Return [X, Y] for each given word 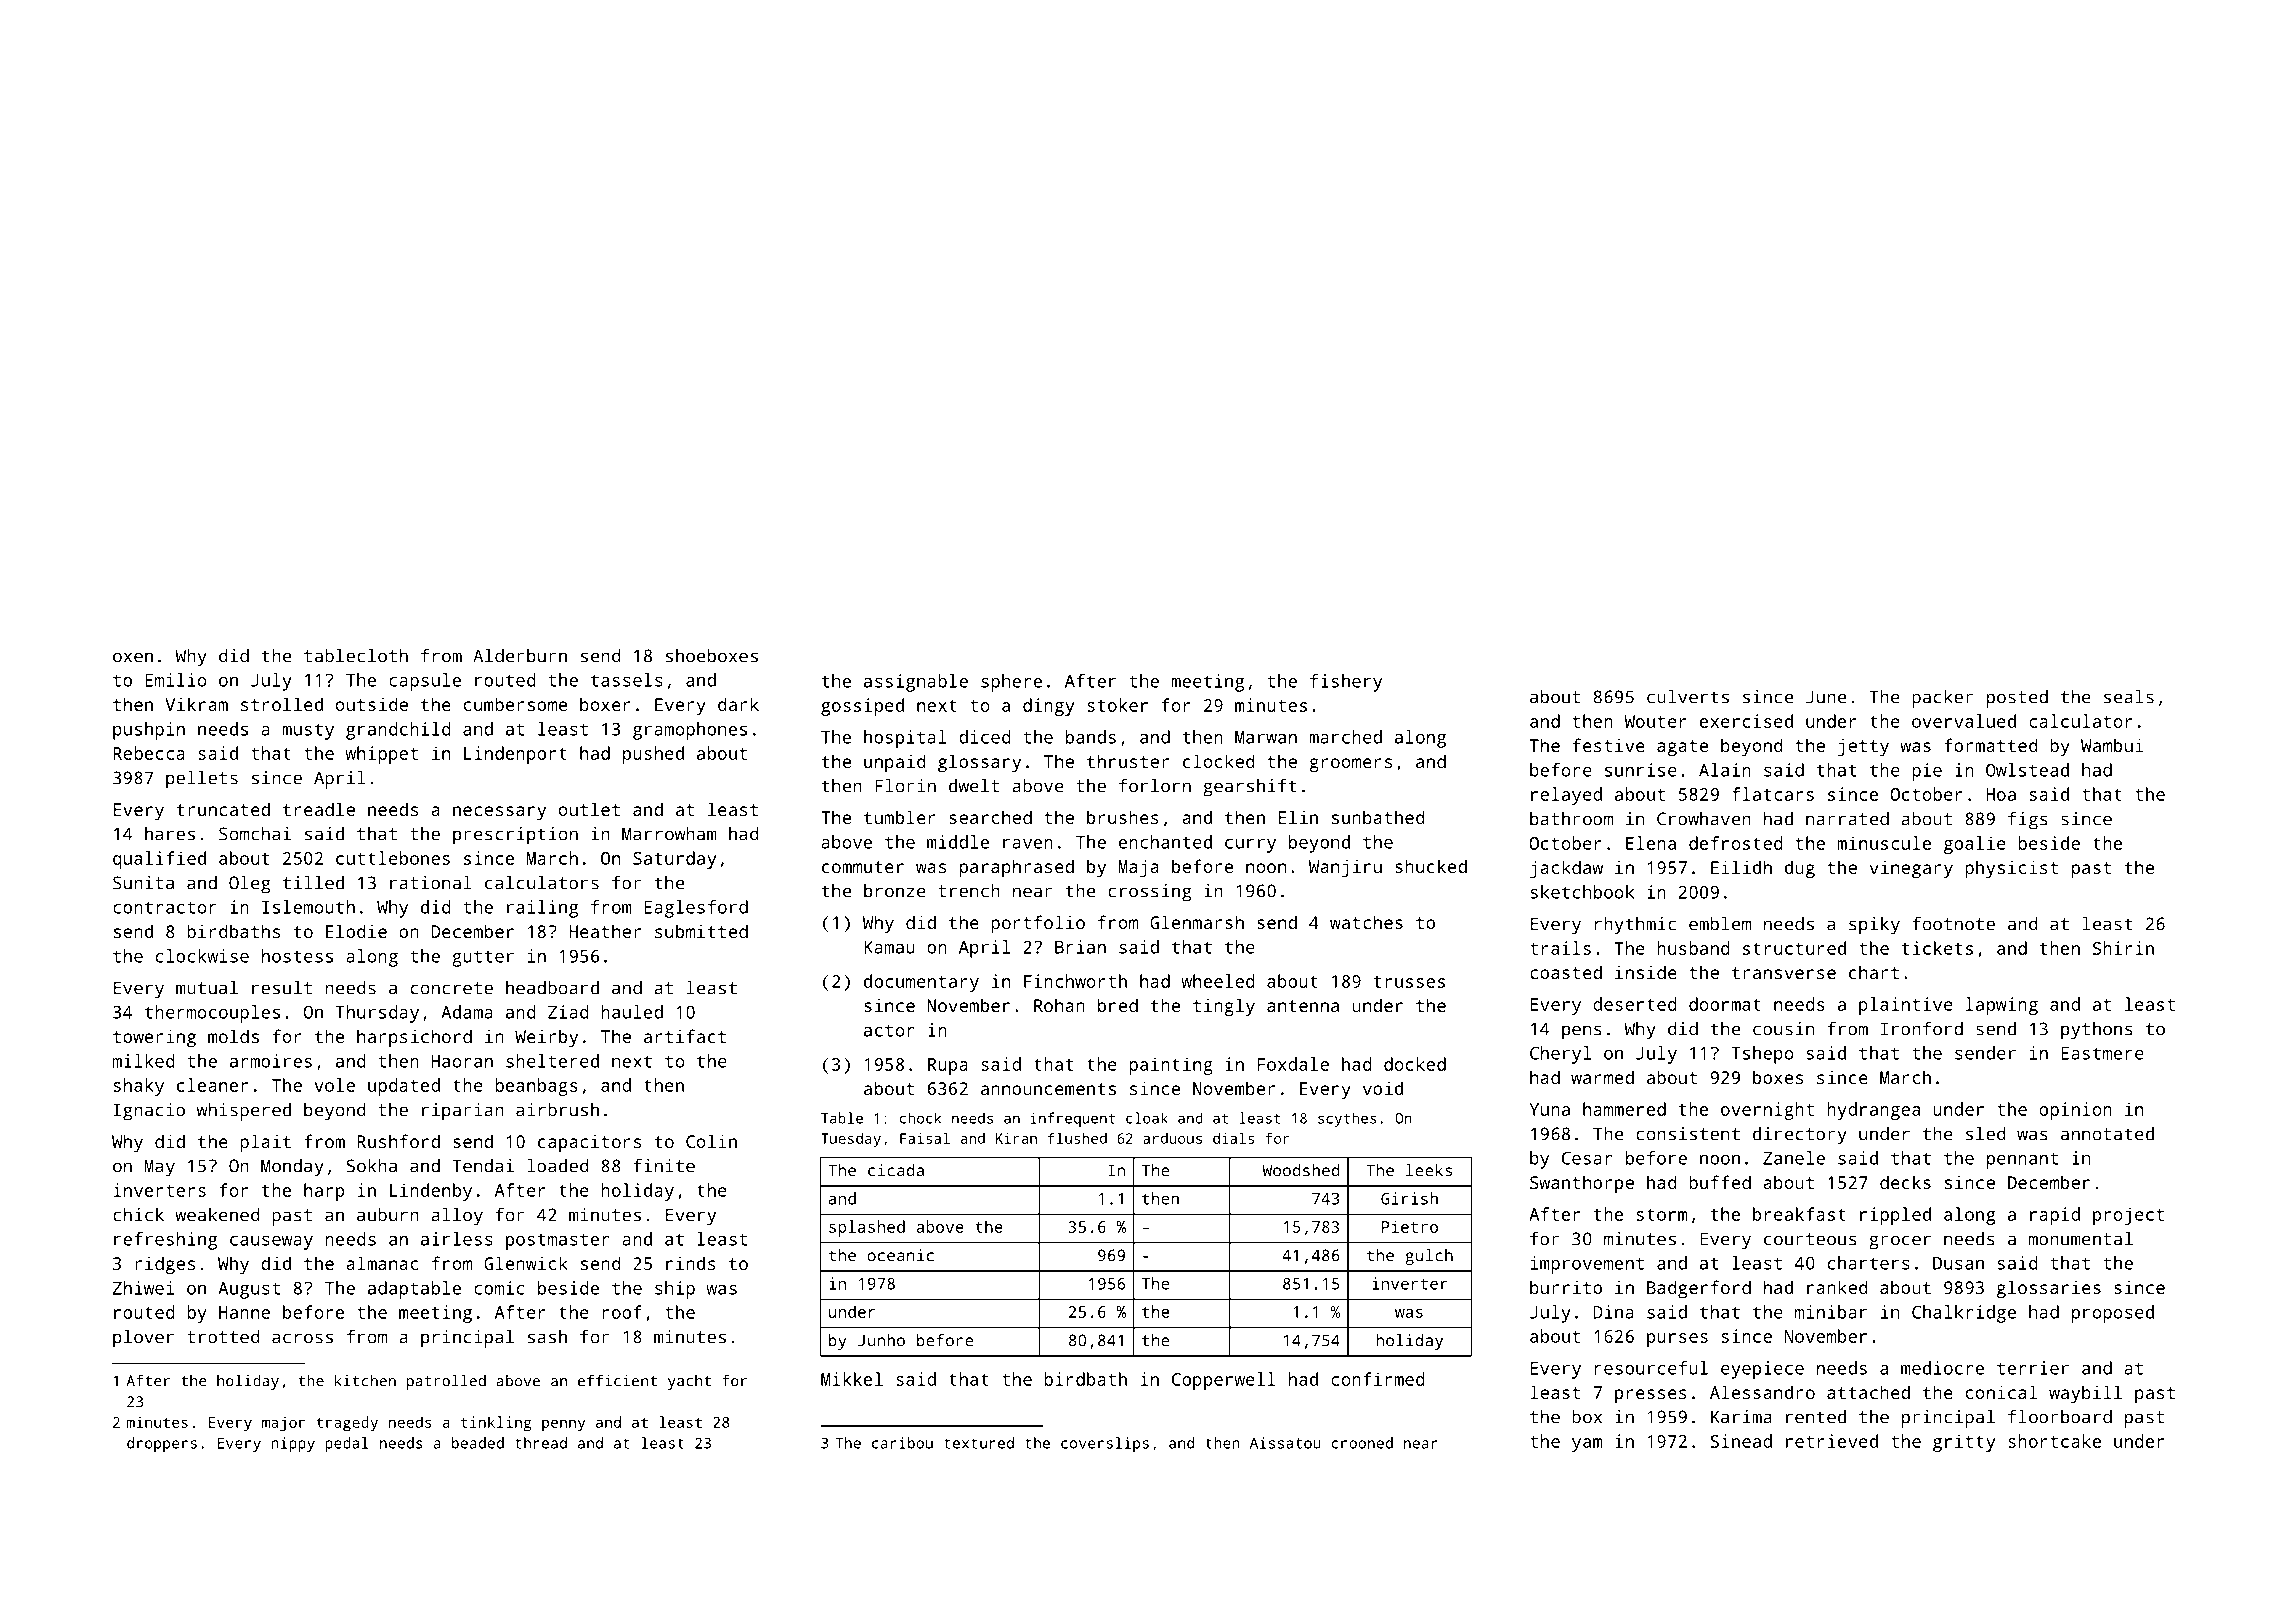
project [2128, 1216]
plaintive [1906, 1006]
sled [1986, 1134]
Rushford [398, 1141]
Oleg [249, 885]
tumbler [900, 817]
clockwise [202, 956]
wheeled [1218, 981]
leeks [1429, 1170]
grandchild [398, 731]
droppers [162, 1444]
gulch [1429, 1257]
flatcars [1773, 794]
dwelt [974, 786]
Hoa [2001, 794]
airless [457, 1239]
